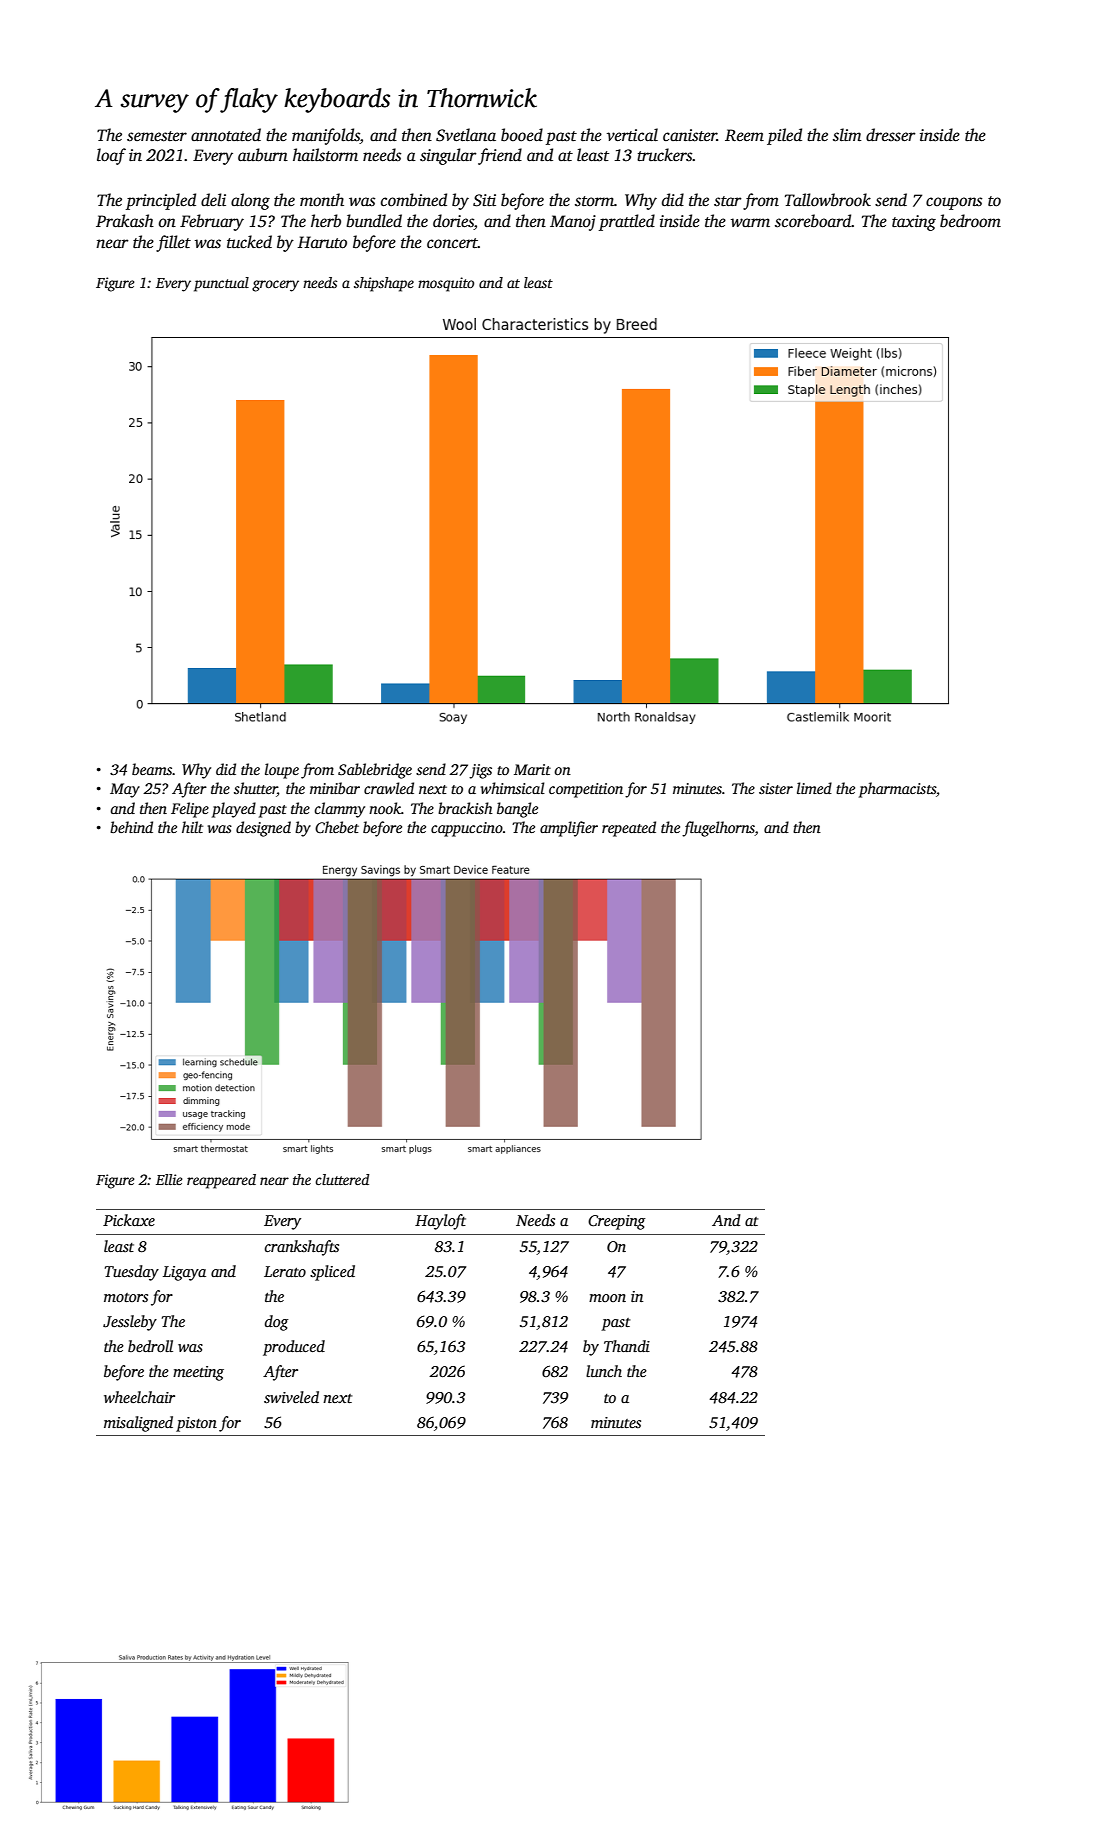 The width and height of the image is (1113, 1834). I want to click on loupe, so click(282, 771).
